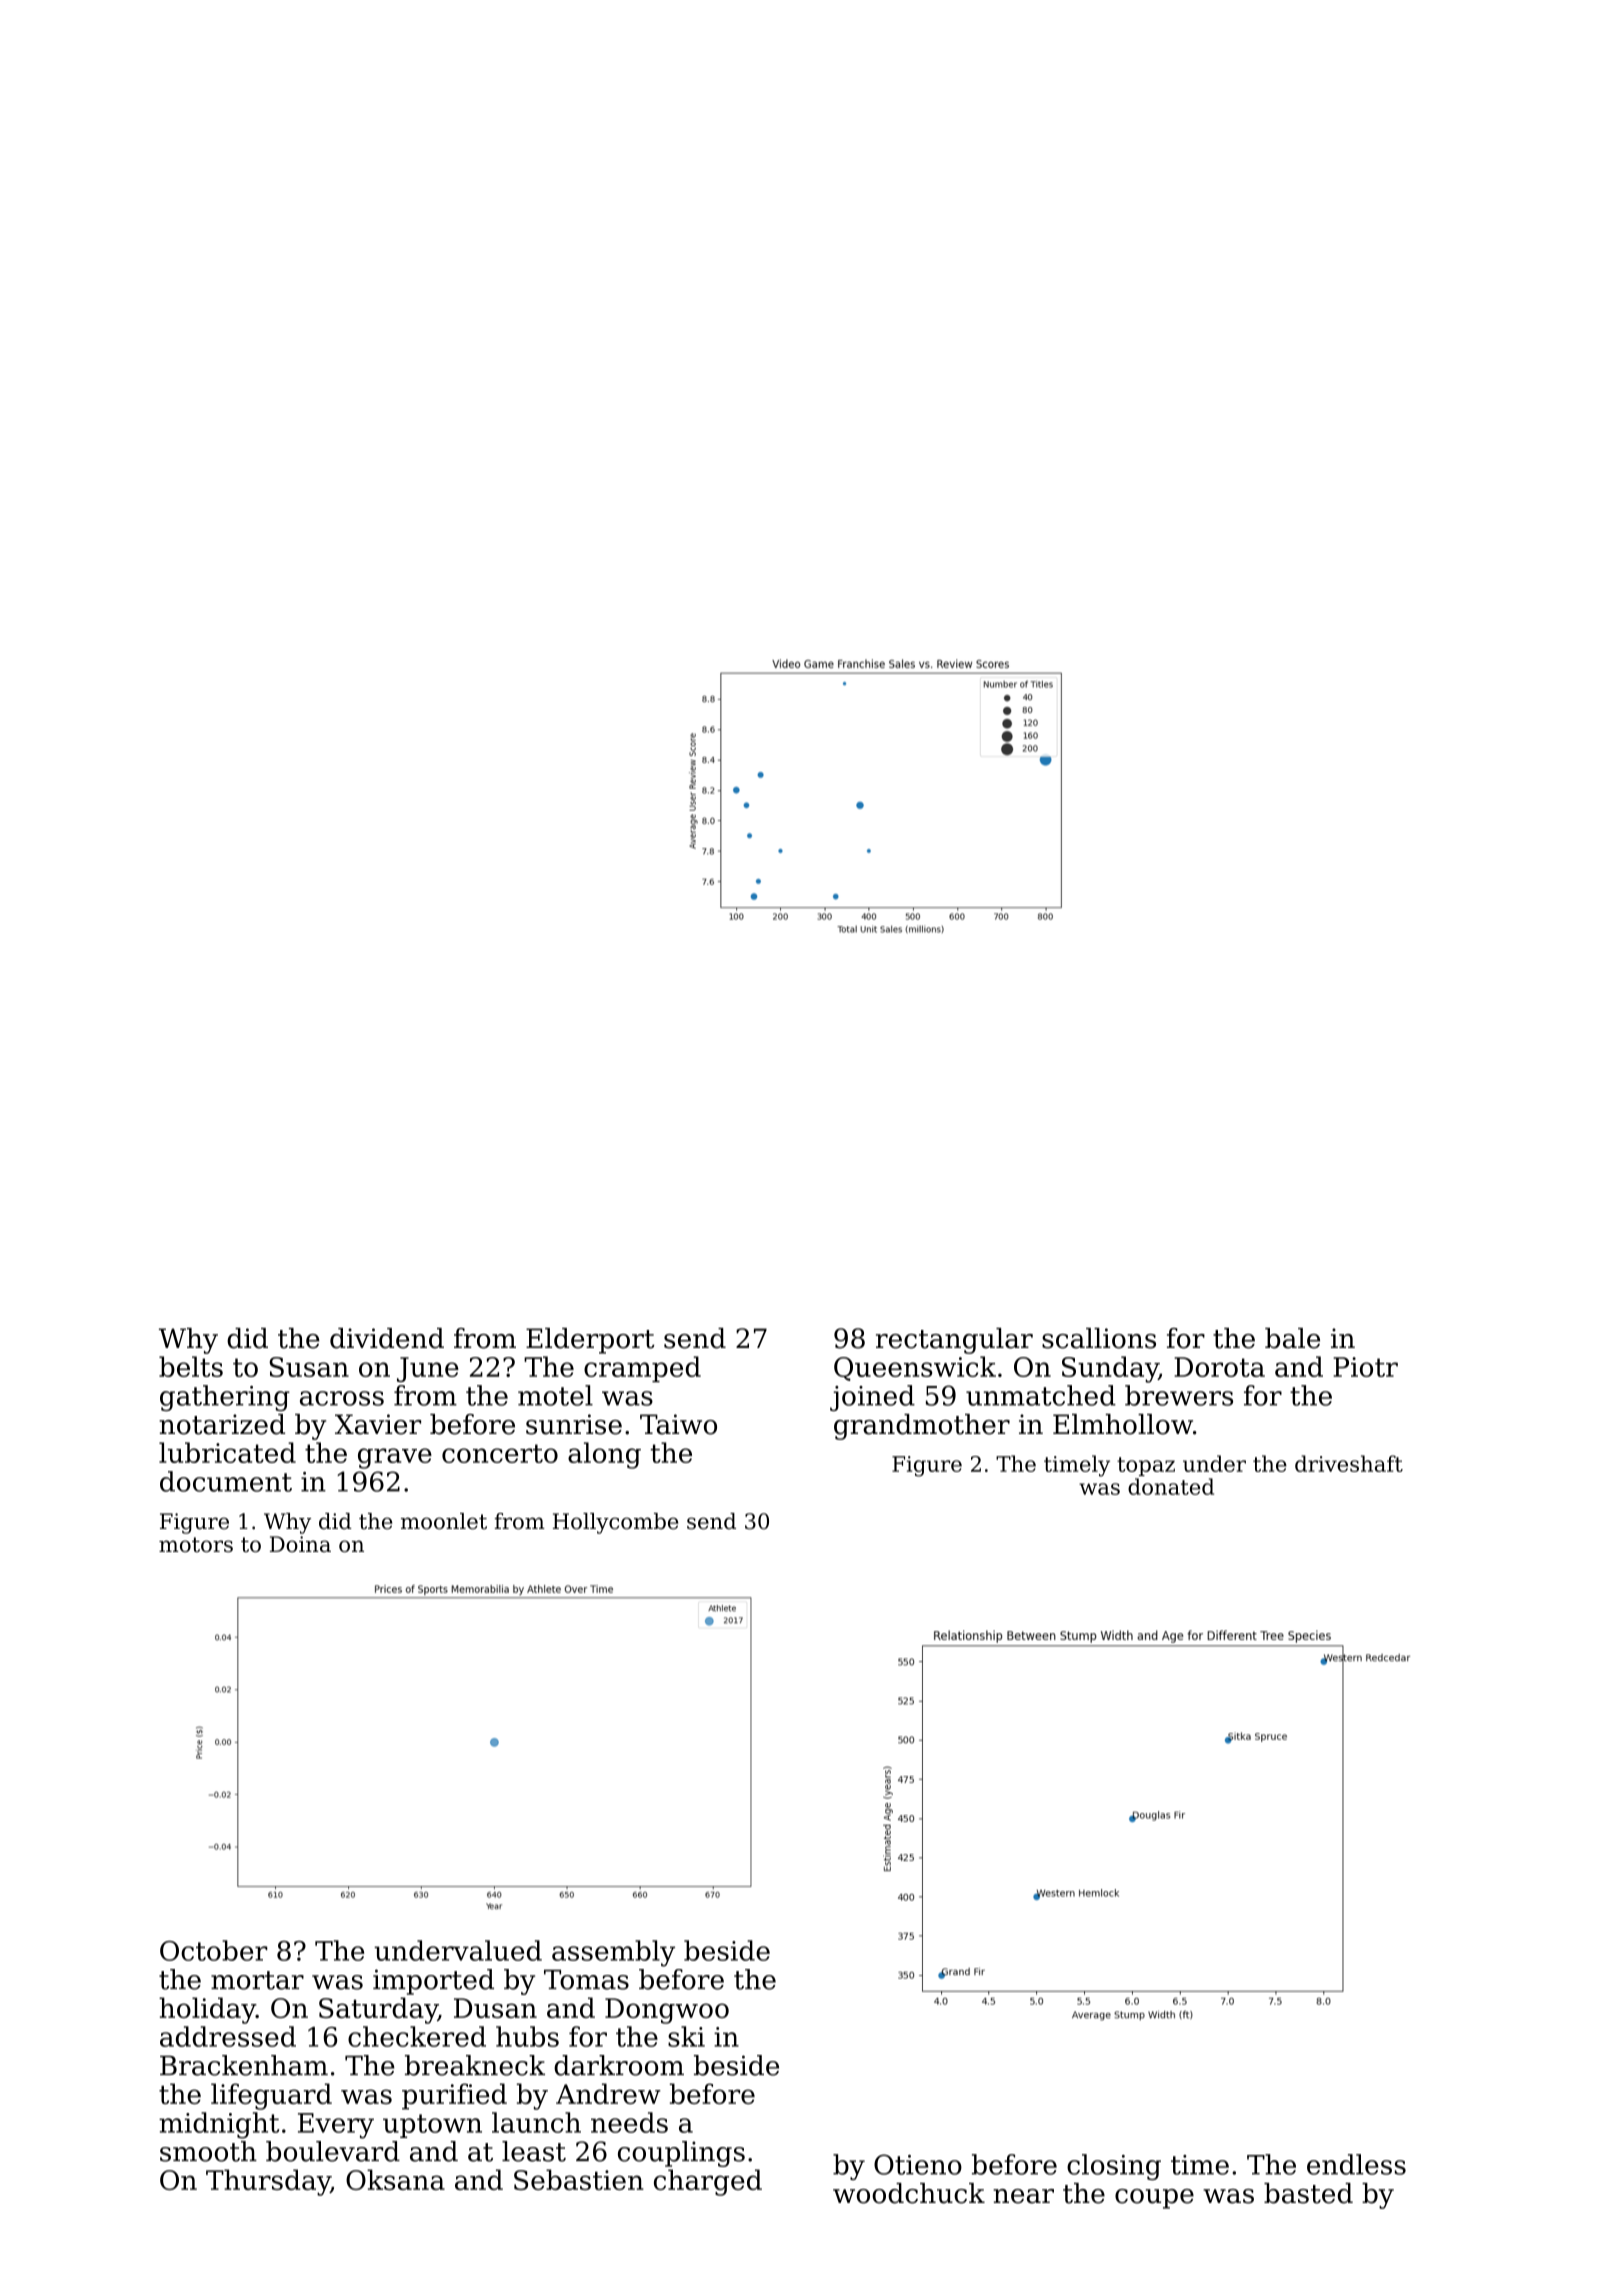 The image size is (1620, 2292). I want to click on assembly, so click(613, 1953).
